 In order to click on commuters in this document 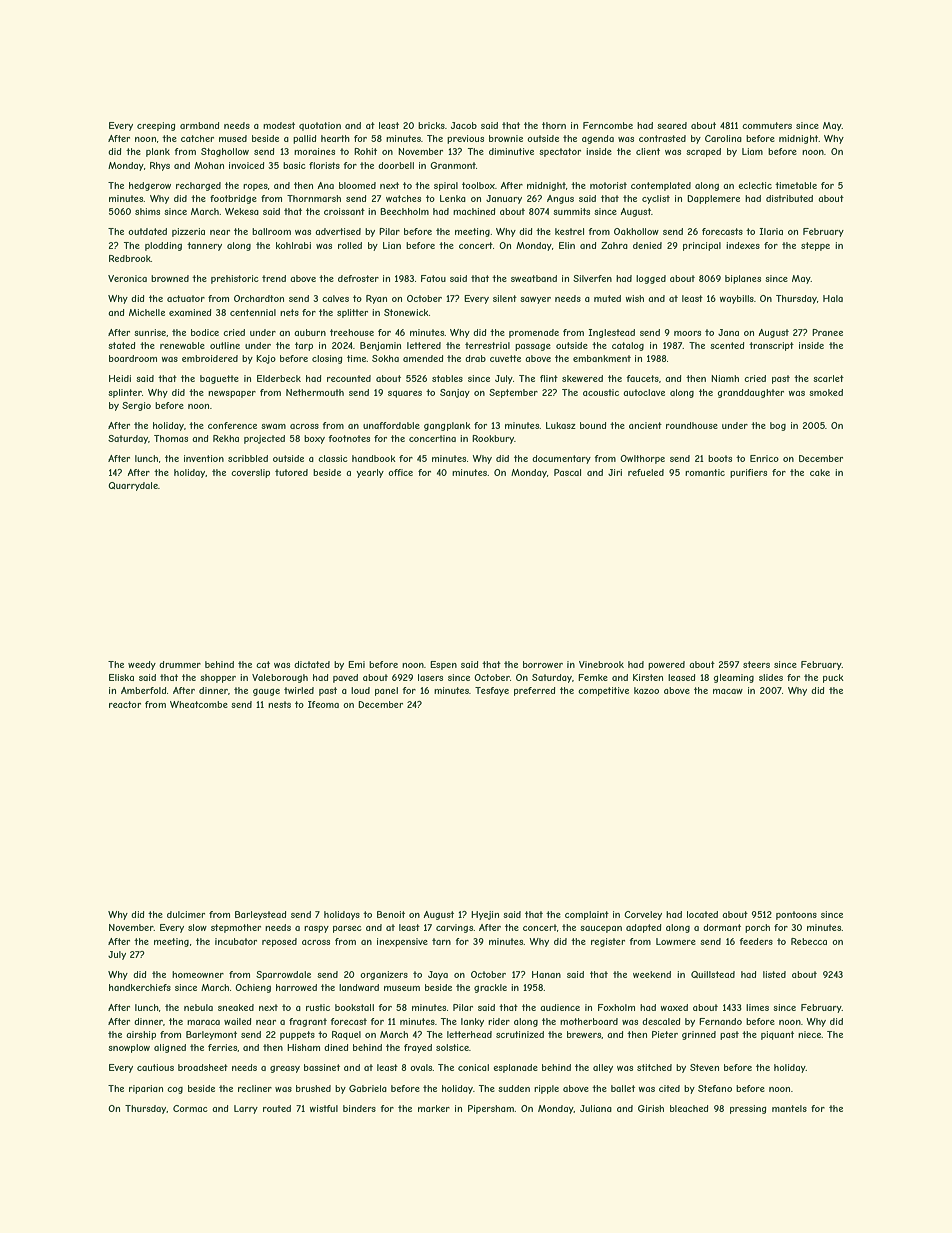, I will do `click(767, 125)`.
